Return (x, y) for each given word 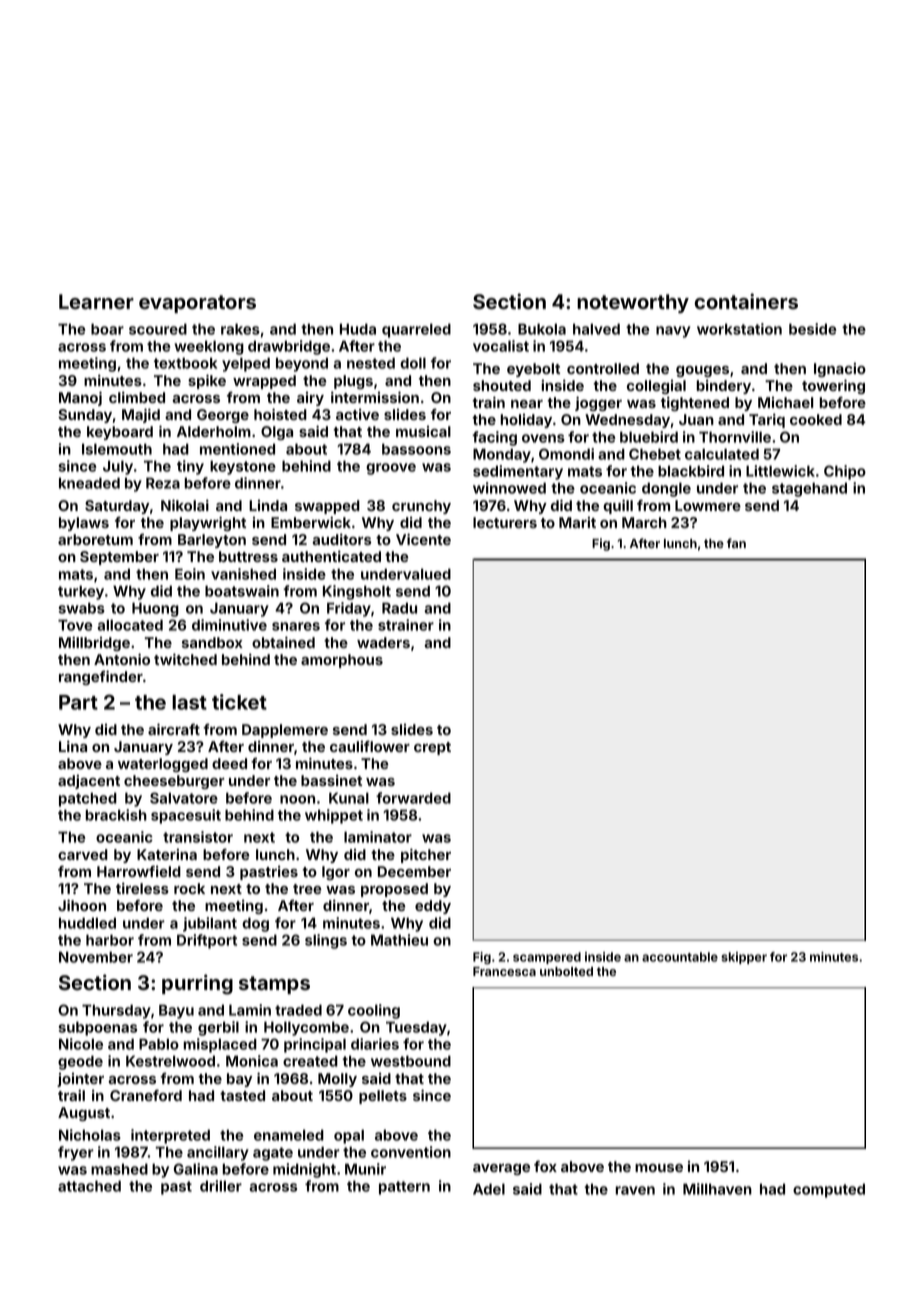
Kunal (349, 798)
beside (813, 329)
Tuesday (416, 1028)
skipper (744, 958)
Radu (399, 608)
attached (89, 1186)
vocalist (501, 346)
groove (391, 469)
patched (88, 799)
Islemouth (117, 449)
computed (829, 1190)
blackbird (691, 471)
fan (736, 543)
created (310, 1061)
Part (78, 702)
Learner (96, 301)
